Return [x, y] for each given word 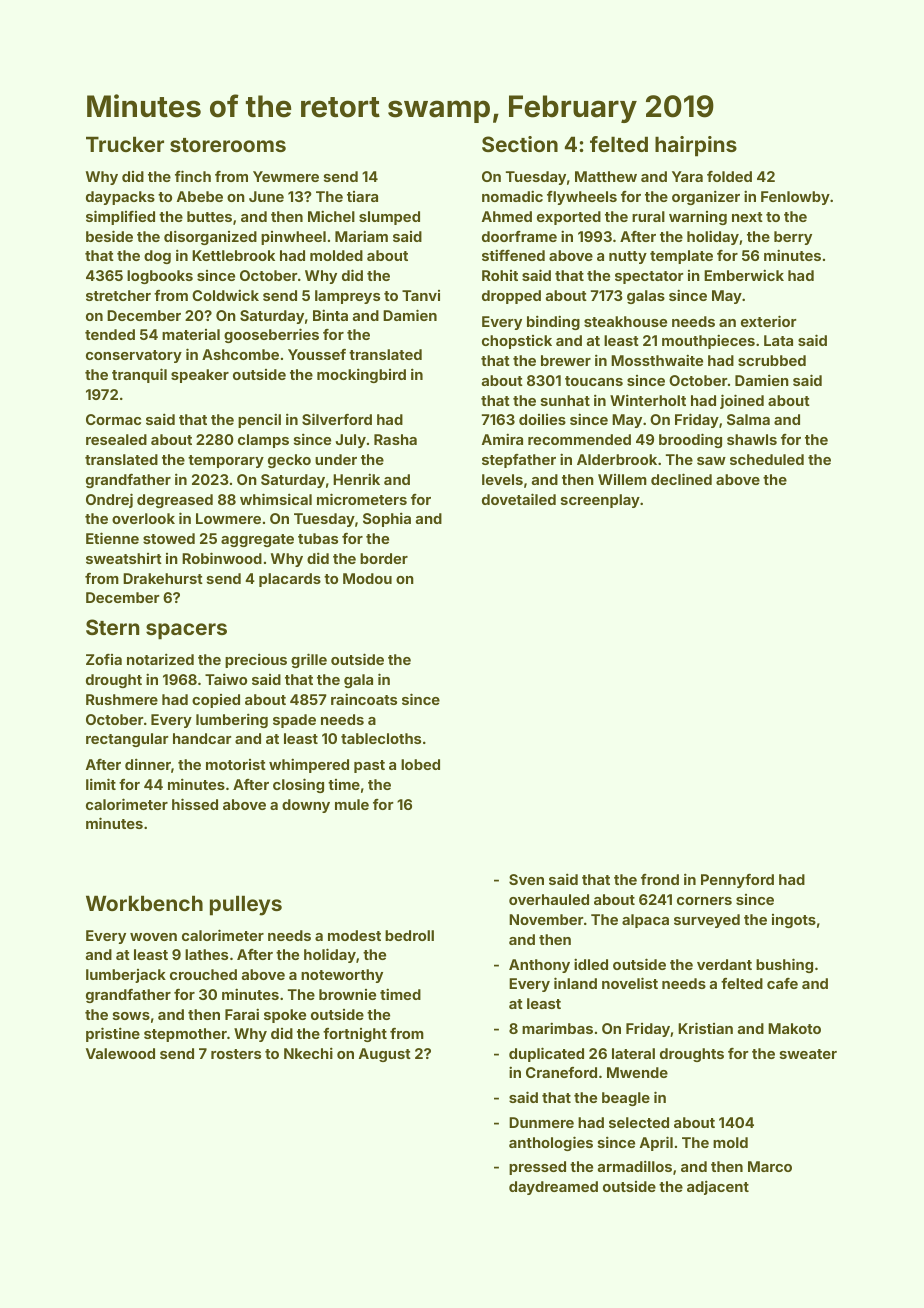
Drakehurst [163, 578]
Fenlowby [795, 198]
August [385, 1055]
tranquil [139, 375]
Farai [242, 1014]
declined [681, 479]
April [656, 1143]
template [681, 257]
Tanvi [421, 295]
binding [553, 322]
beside [109, 236]
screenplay [600, 501]
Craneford [561, 1072]
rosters [236, 1054]
